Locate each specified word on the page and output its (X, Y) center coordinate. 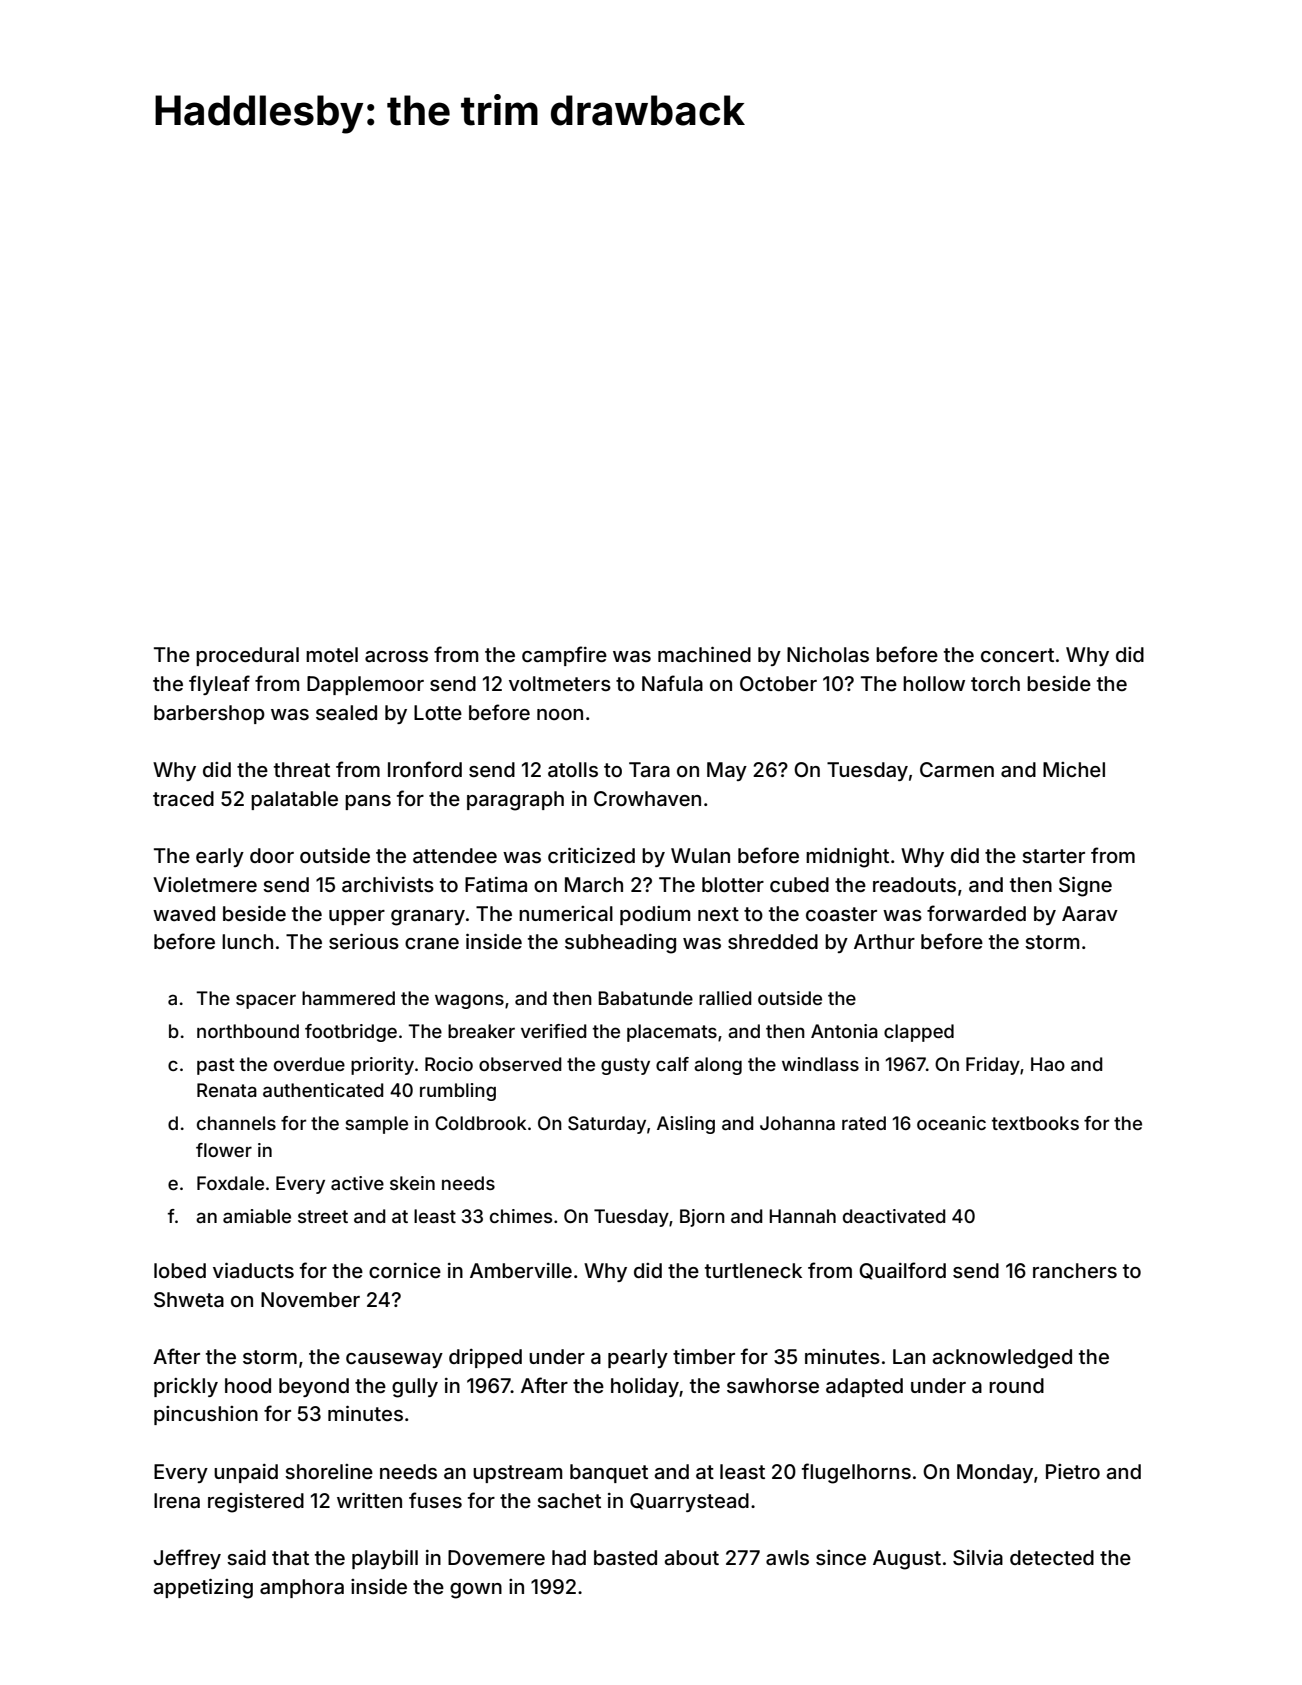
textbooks (1035, 1123)
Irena (177, 1500)
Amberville (521, 1270)
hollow (934, 683)
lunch (247, 941)
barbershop (209, 714)
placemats (672, 1033)
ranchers (1075, 1270)
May (727, 771)
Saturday (607, 1125)
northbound (248, 1031)
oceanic (951, 1123)
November (310, 1299)
